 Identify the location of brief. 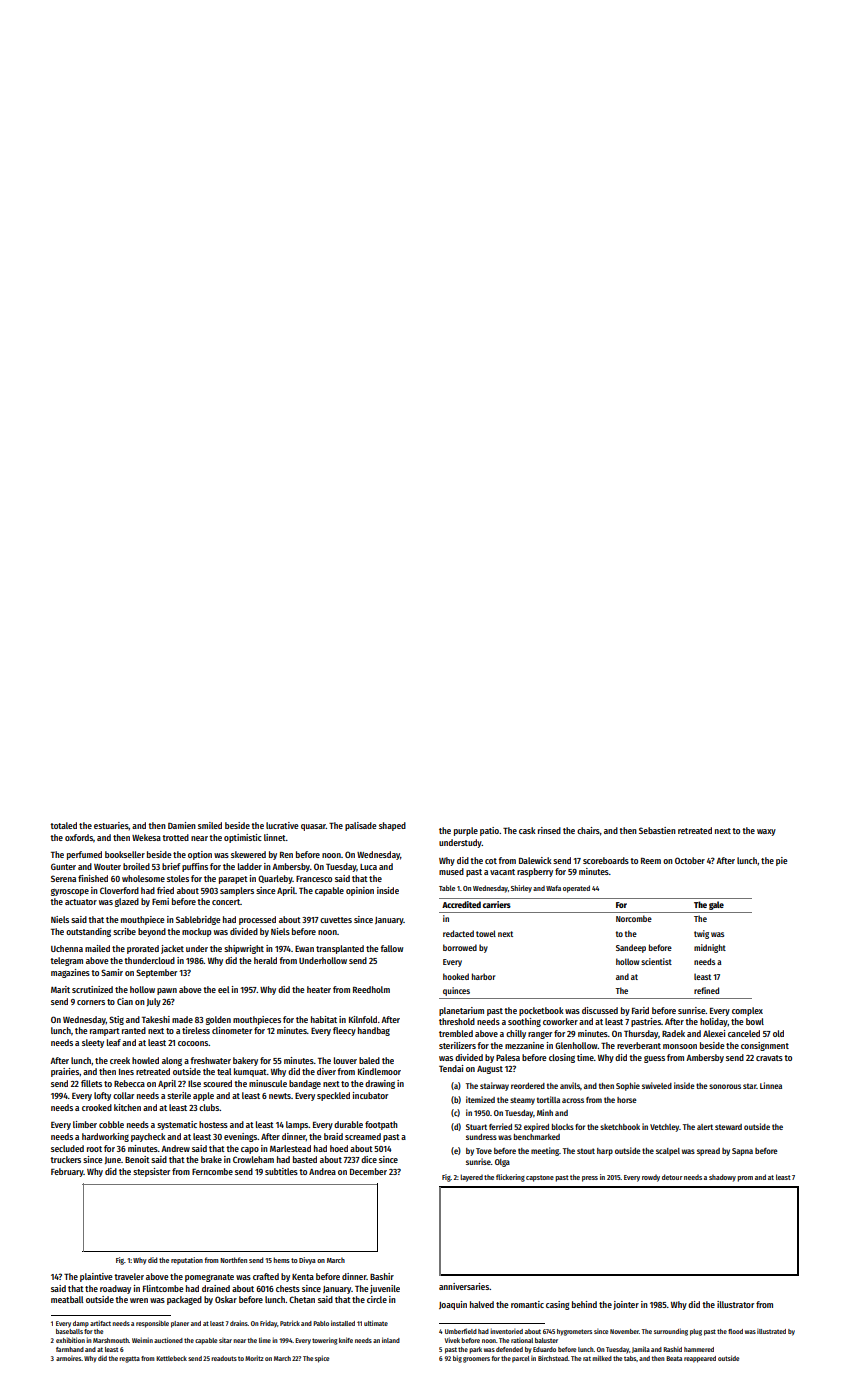
(171, 866).
